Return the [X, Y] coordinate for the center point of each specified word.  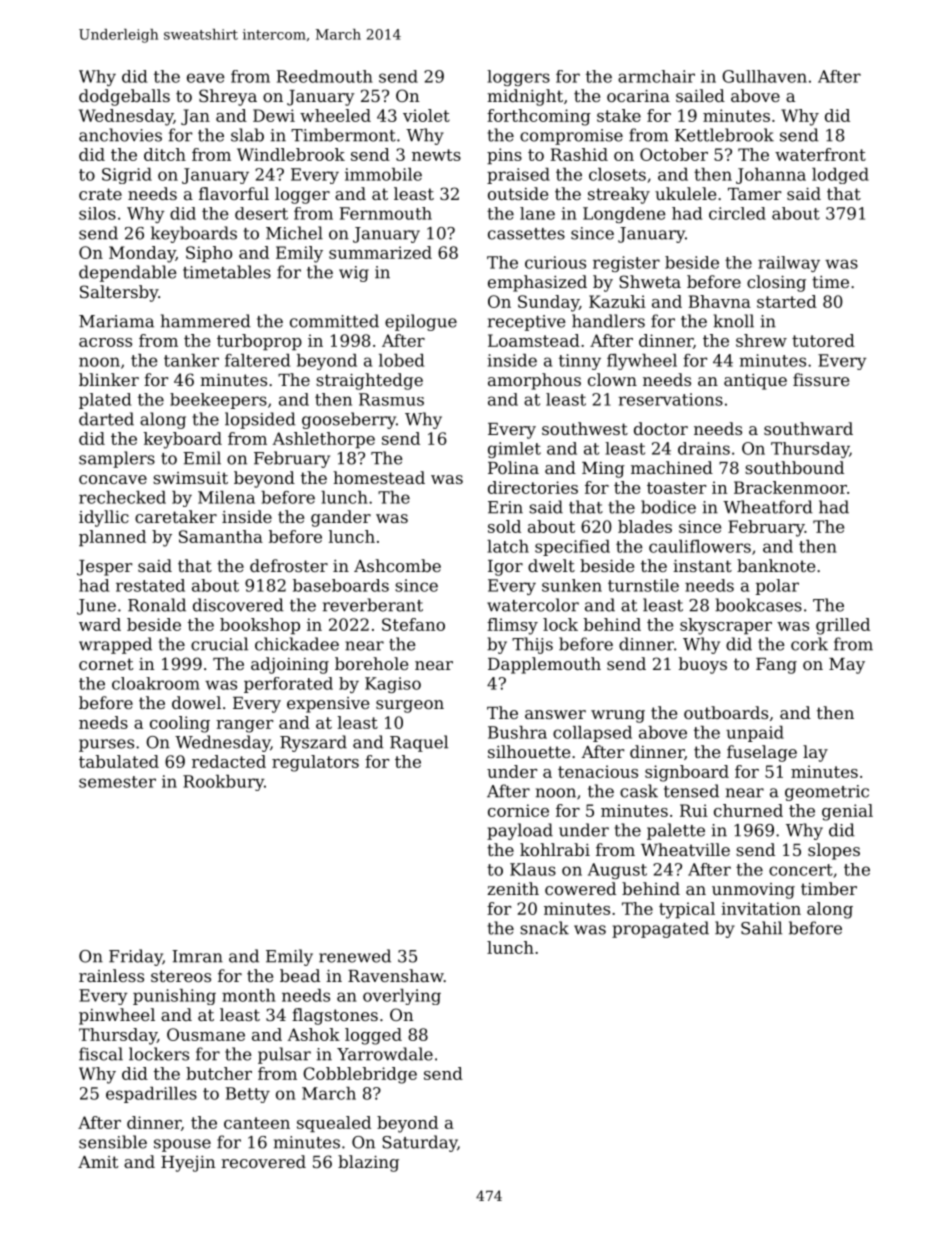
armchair [656, 76]
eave [205, 78]
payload [520, 831]
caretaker [176, 516]
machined [672, 467]
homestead [379, 477]
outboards [726, 712]
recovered [263, 1161]
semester [117, 782]
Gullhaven [764, 76]
